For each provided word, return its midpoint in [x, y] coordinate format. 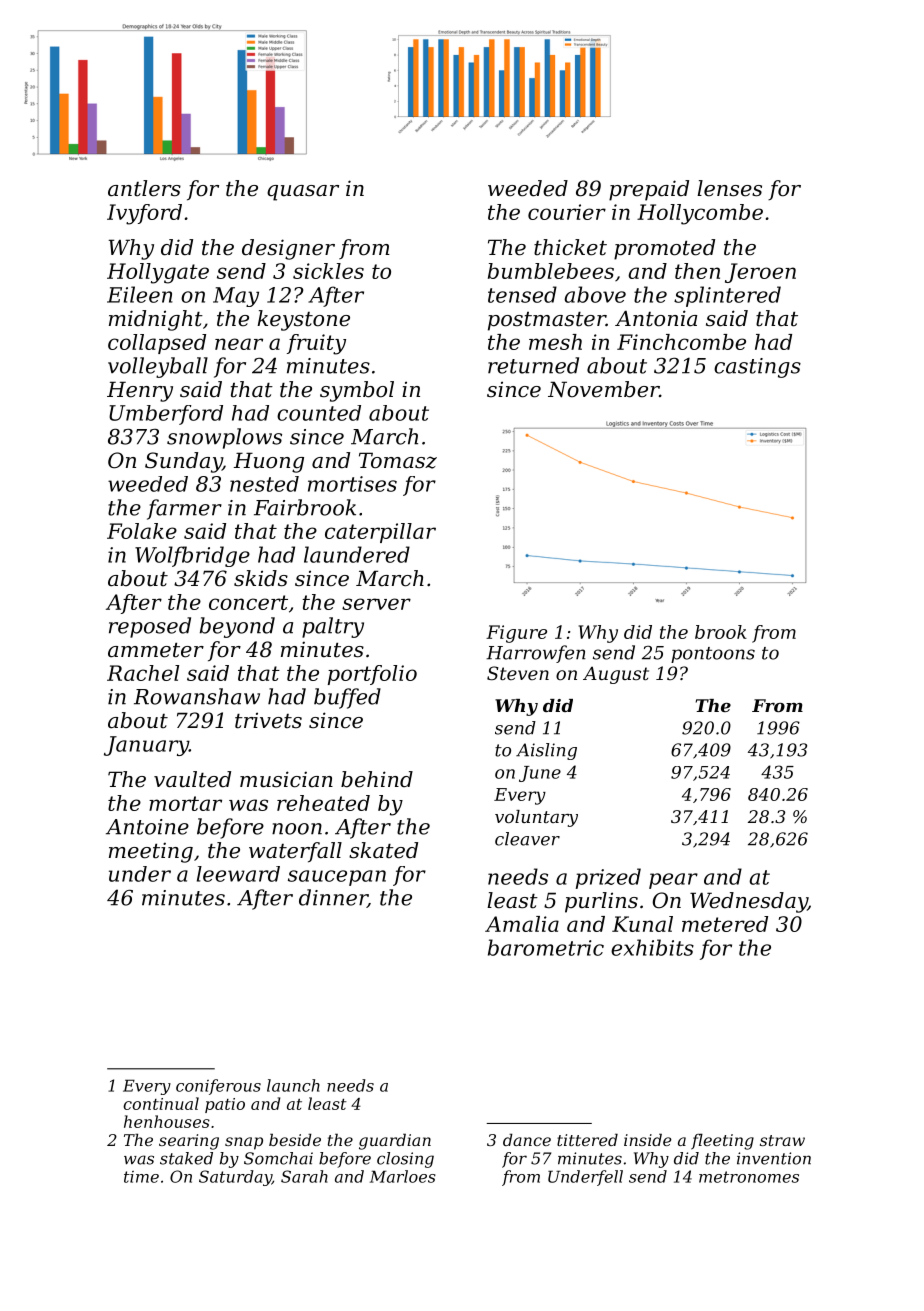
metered [725, 924]
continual [161, 1103]
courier [567, 212]
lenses [729, 188]
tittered [587, 1139]
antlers [144, 188]
